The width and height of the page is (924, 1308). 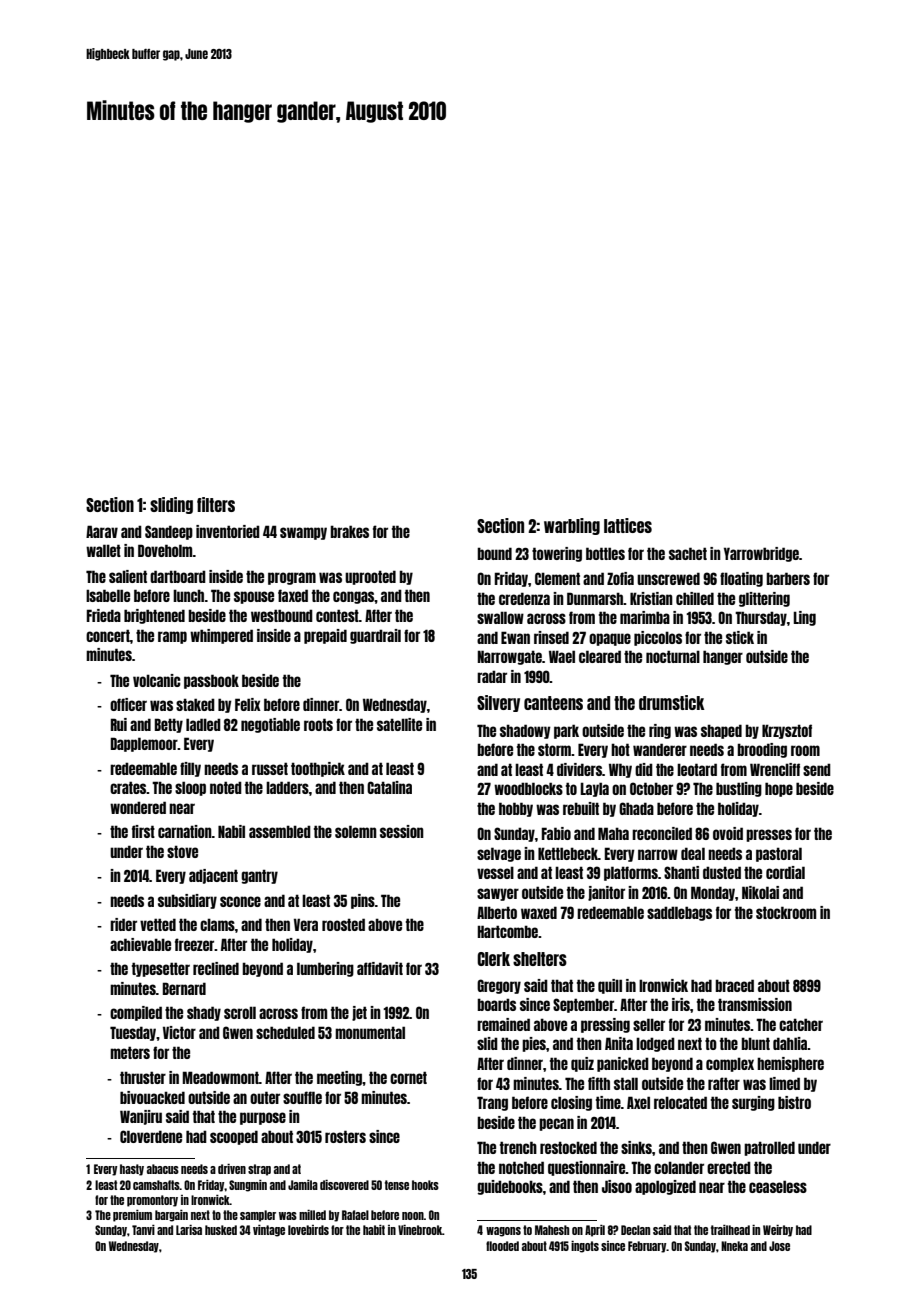 I want to click on Krzysztof, so click(x=787, y=731).
